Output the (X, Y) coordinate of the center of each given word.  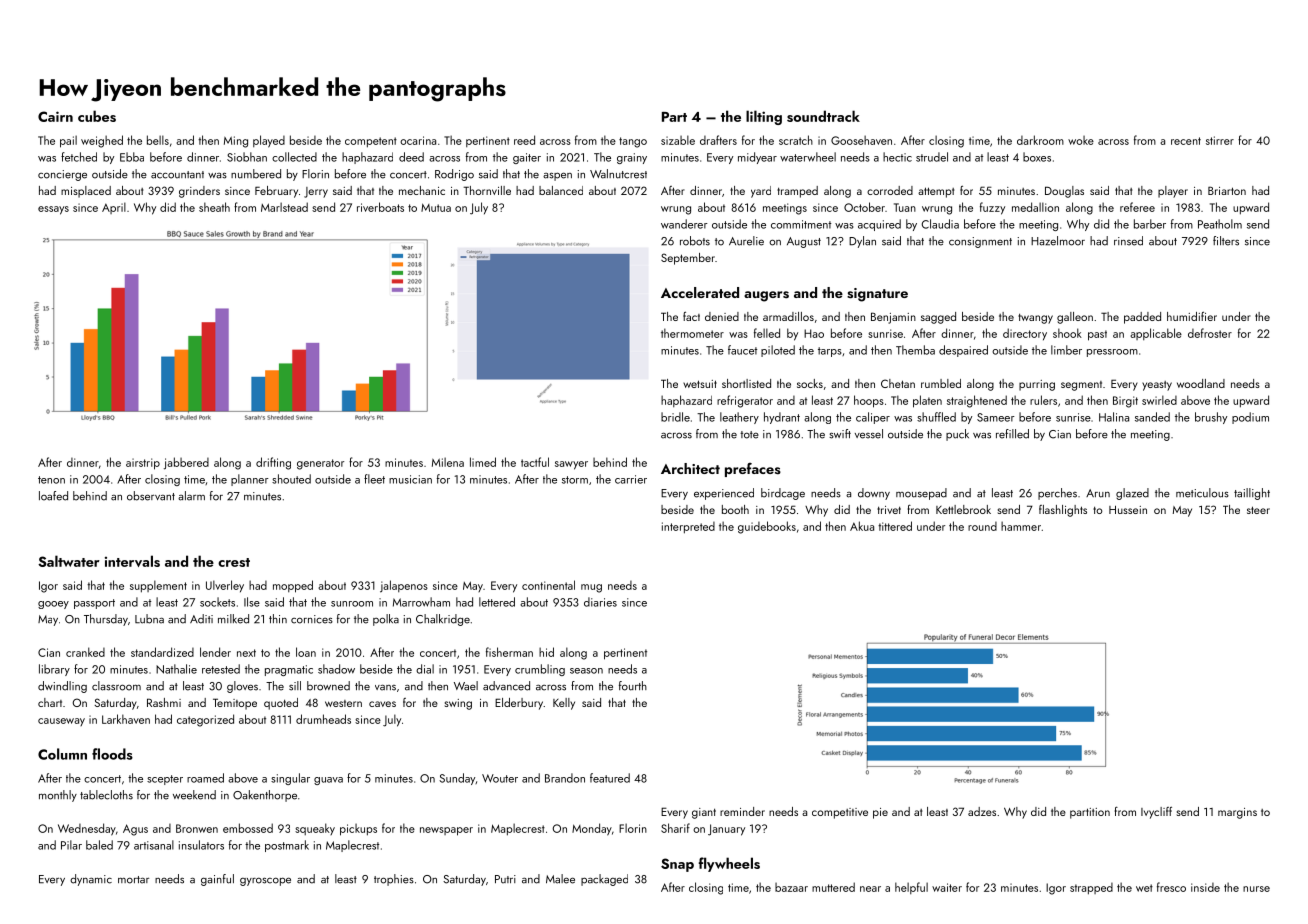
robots (695, 241)
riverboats (380, 207)
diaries (600, 602)
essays (53, 210)
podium (1250, 418)
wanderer (684, 224)
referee (1137, 207)
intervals (132, 561)
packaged (604, 880)
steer (1258, 510)
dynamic (91, 880)
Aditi (201, 619)
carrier (631, 479)
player (1173, 192)
